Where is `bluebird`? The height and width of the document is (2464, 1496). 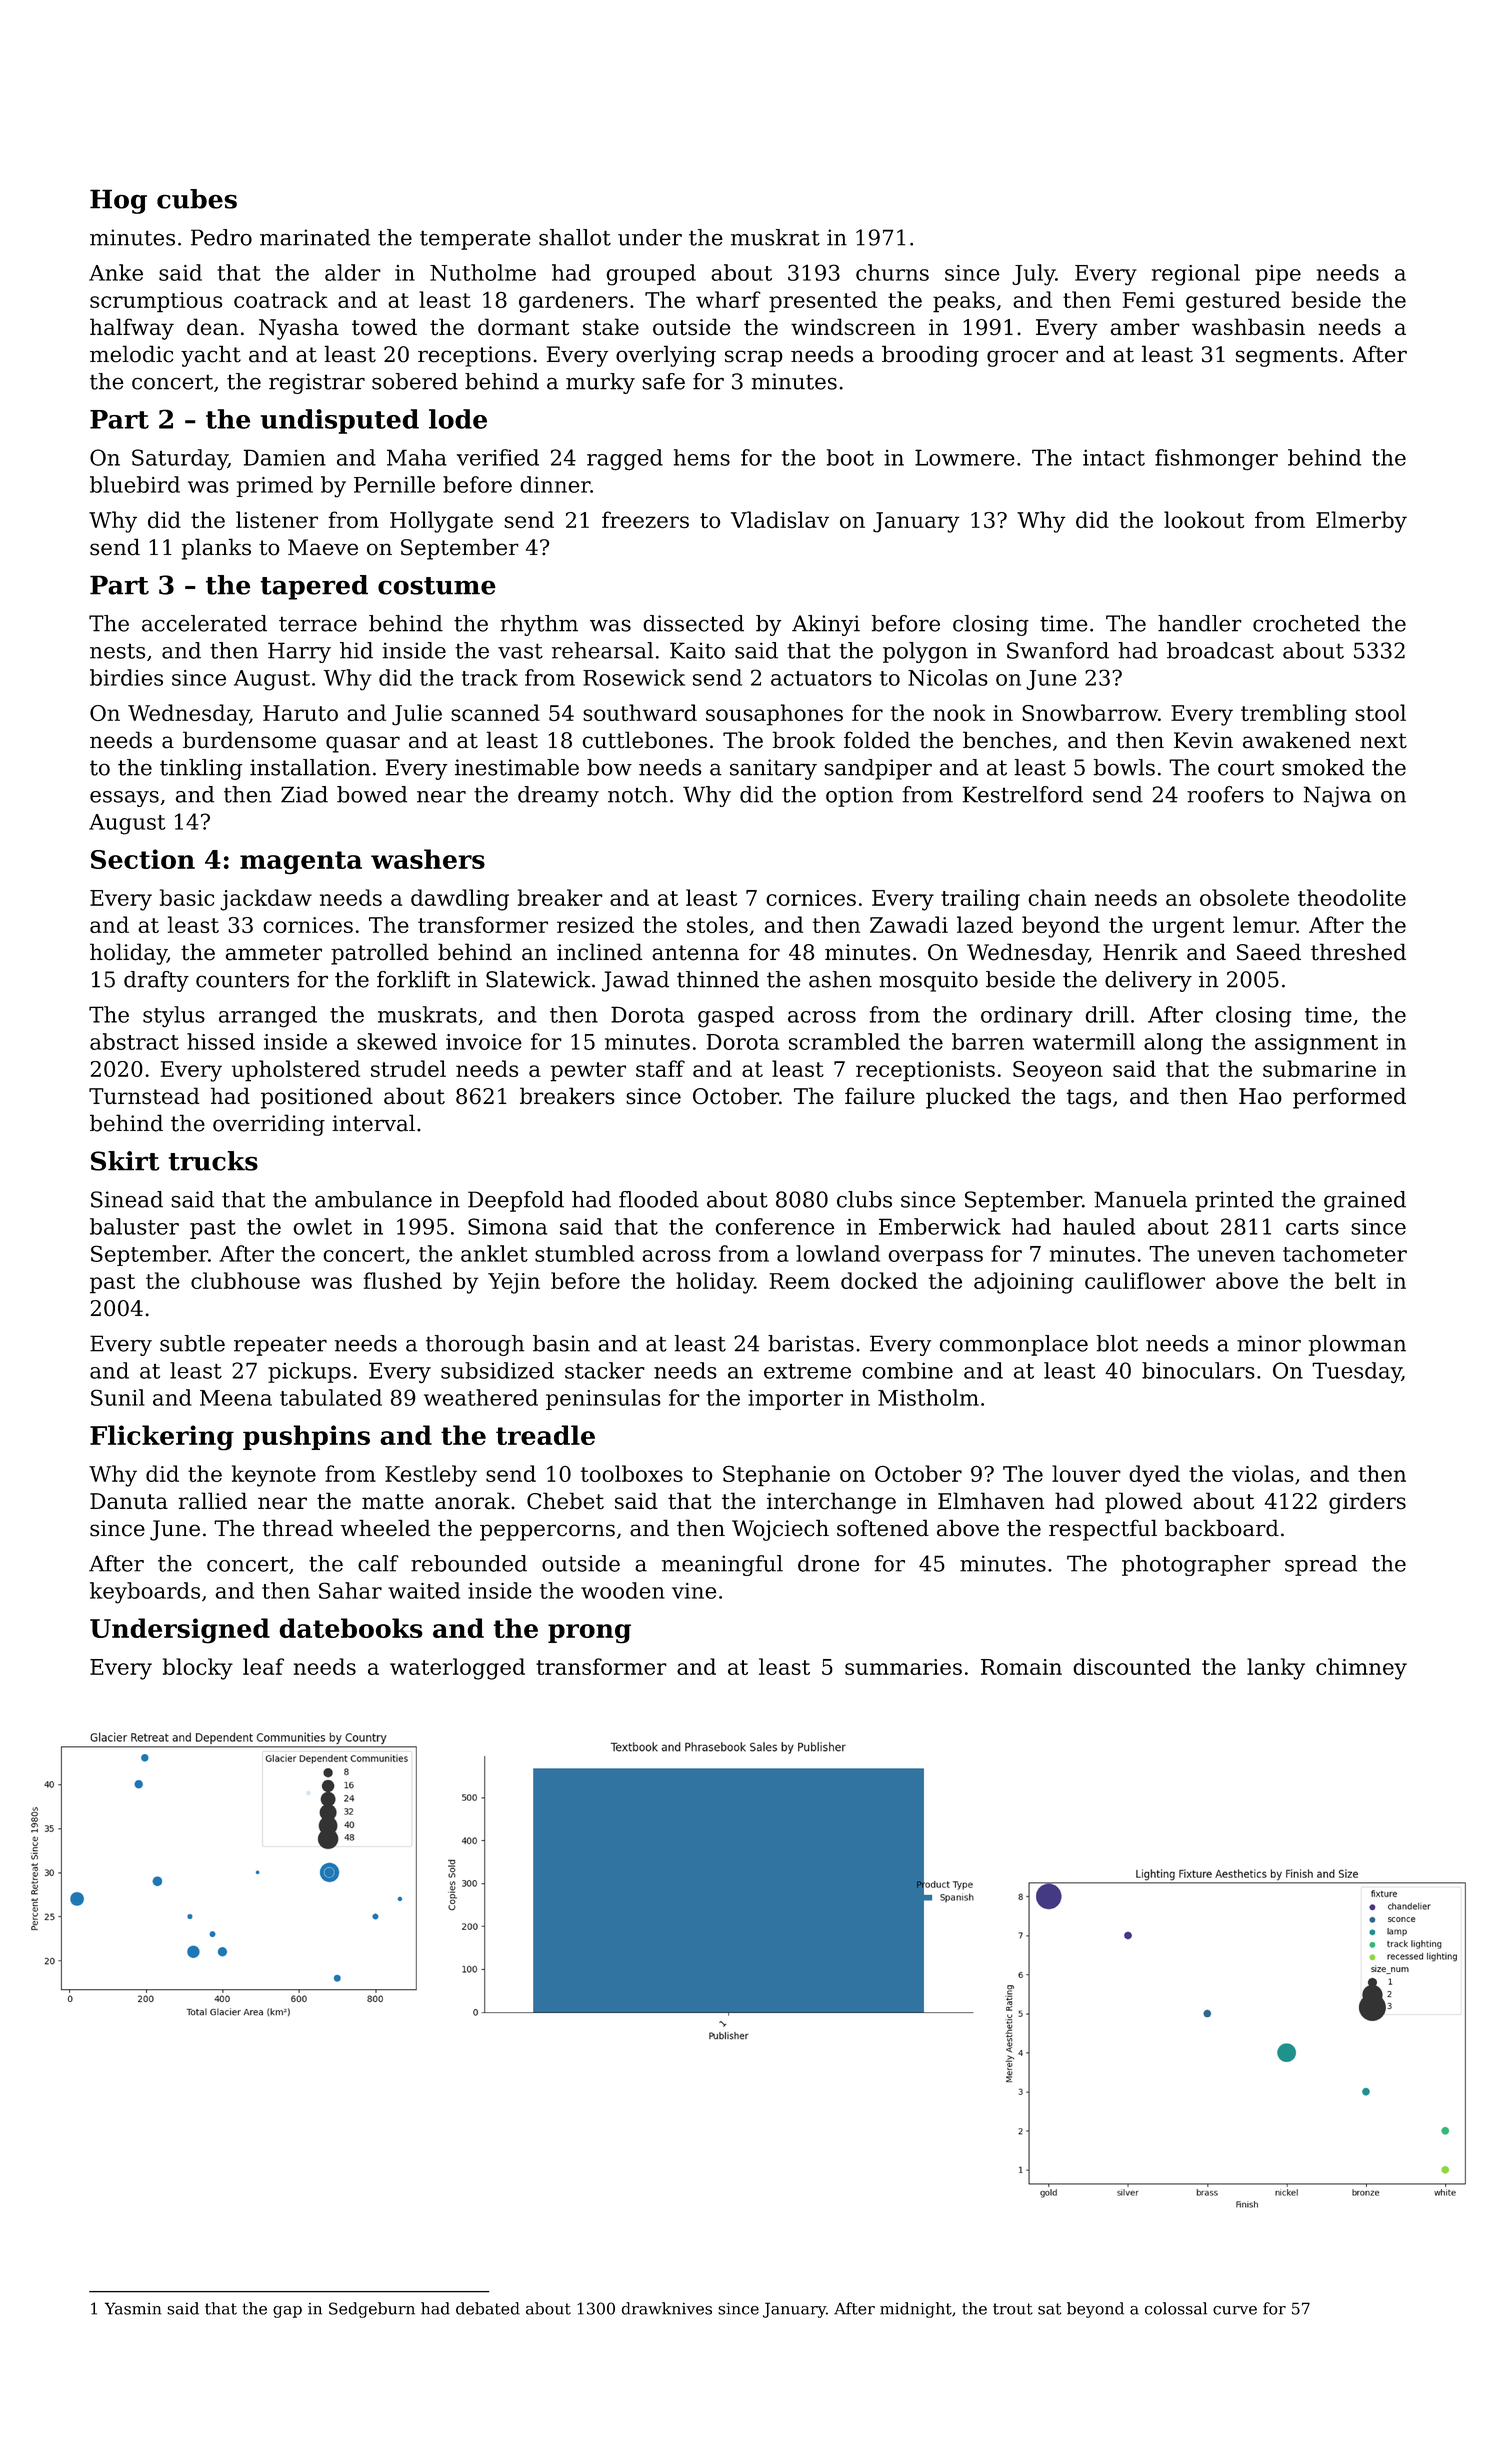
bluebird is located at coordinates (135, 484).
